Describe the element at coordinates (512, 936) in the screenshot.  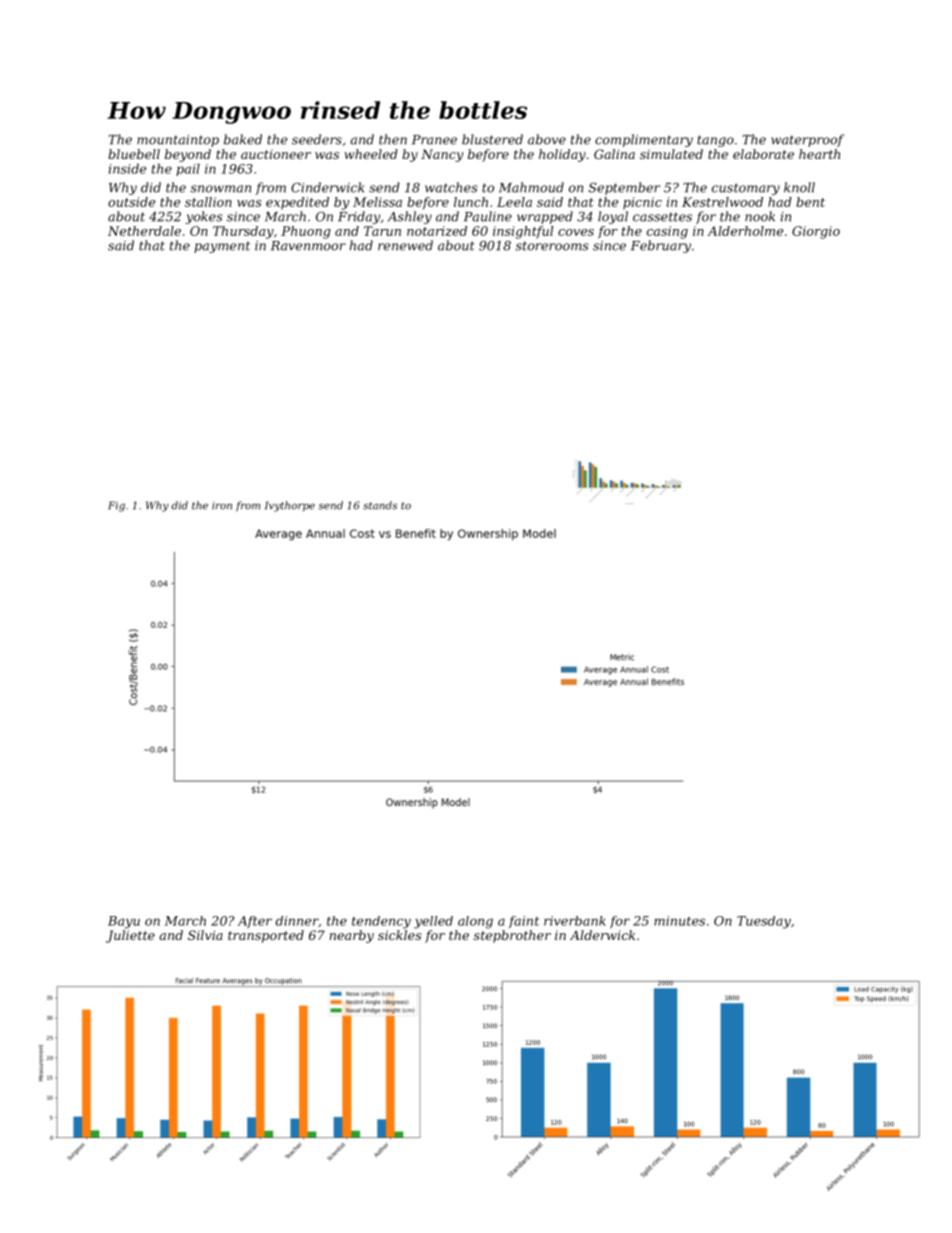
I see `stepbrother` at that location.
